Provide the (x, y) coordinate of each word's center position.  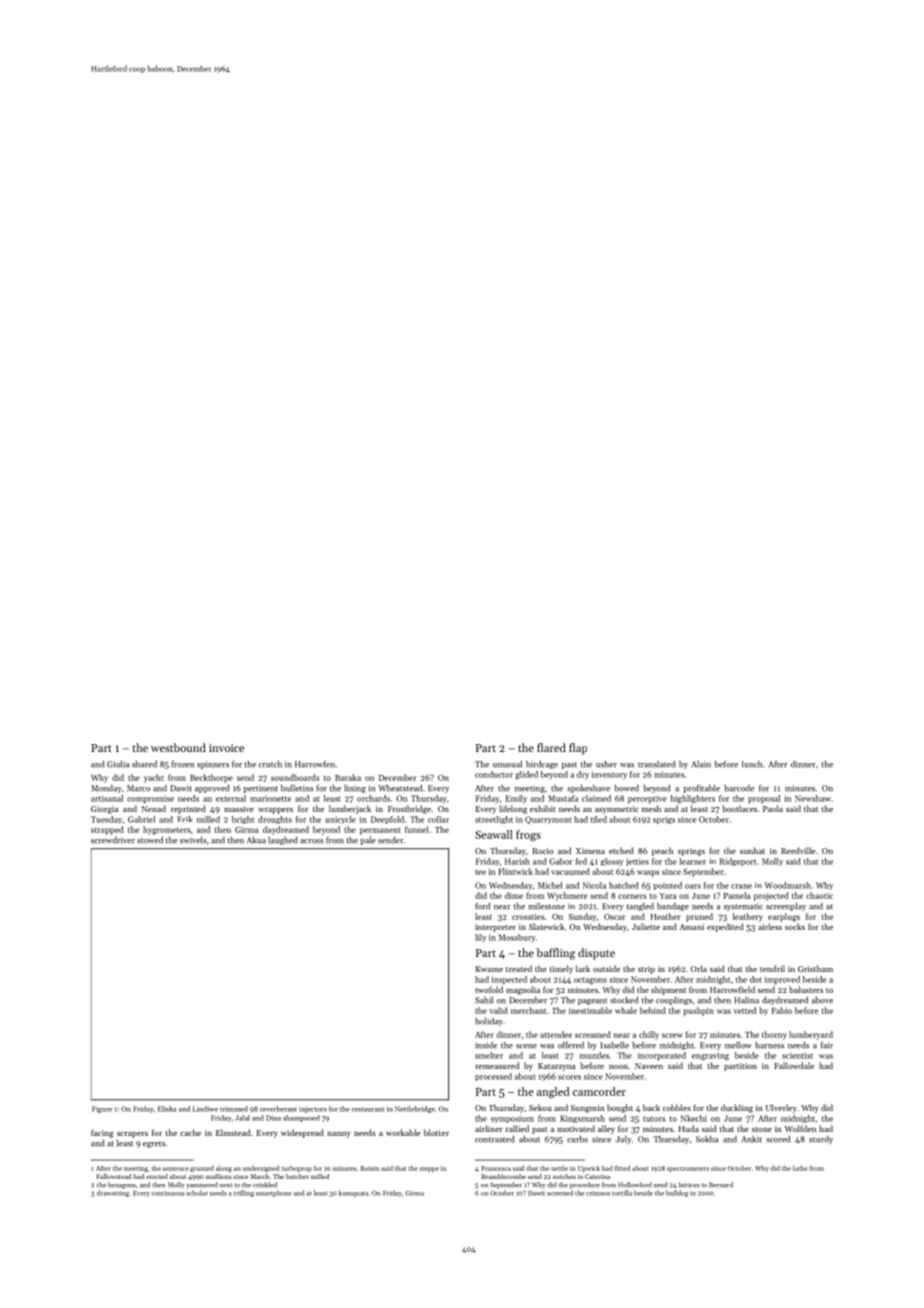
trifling (244, 1193)
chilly (649, 1035)
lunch (752, 764)
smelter (489, 1055)
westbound (178, 747)
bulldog (677, 1193)
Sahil (484, 1000)
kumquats (353, 1193)
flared (551, 747)
